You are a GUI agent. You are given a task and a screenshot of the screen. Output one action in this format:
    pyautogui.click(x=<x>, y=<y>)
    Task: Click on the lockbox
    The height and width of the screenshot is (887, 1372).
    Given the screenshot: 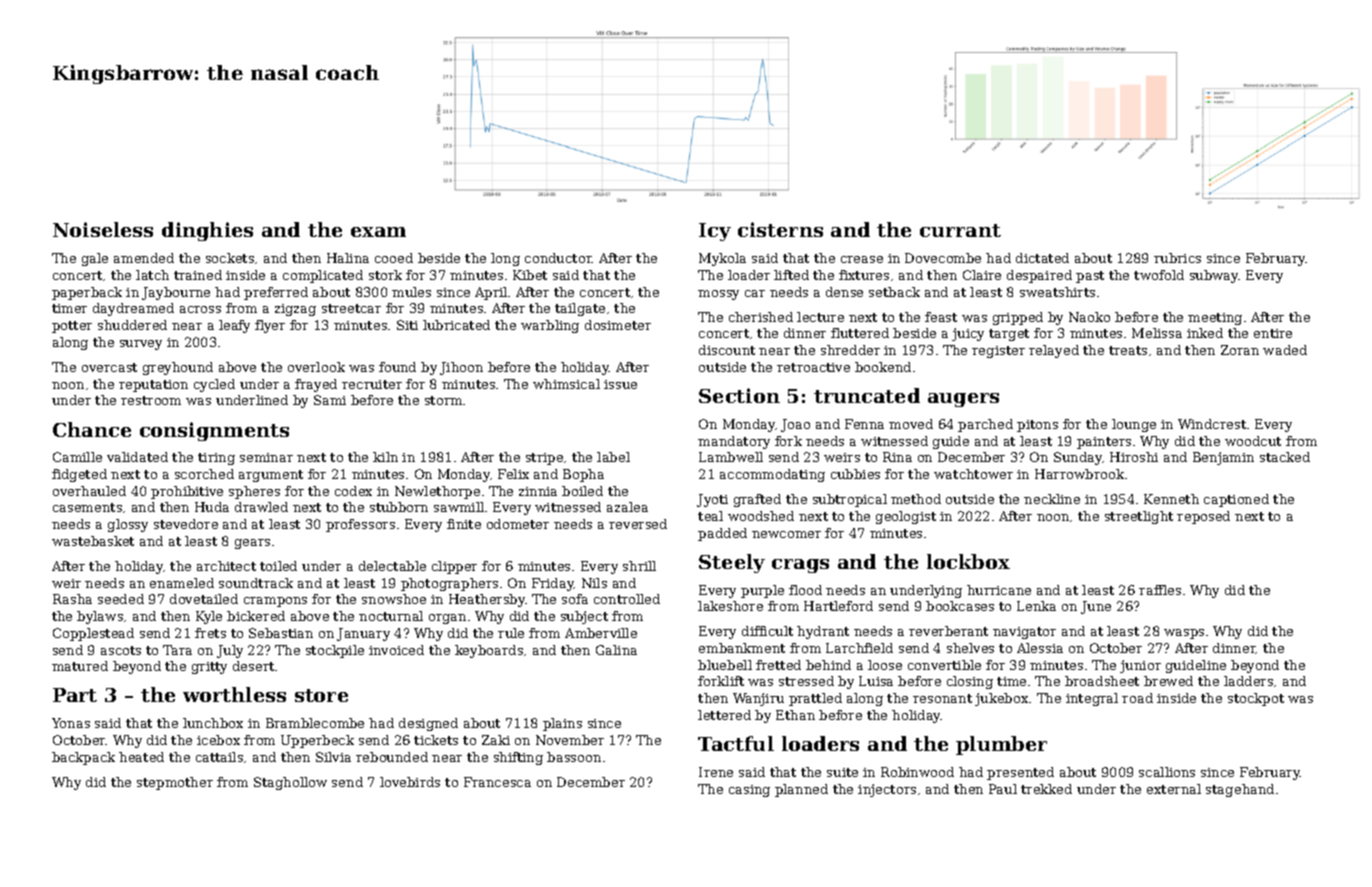 What is the action you would take?
    pyautogui.click(x=968, y=561)
